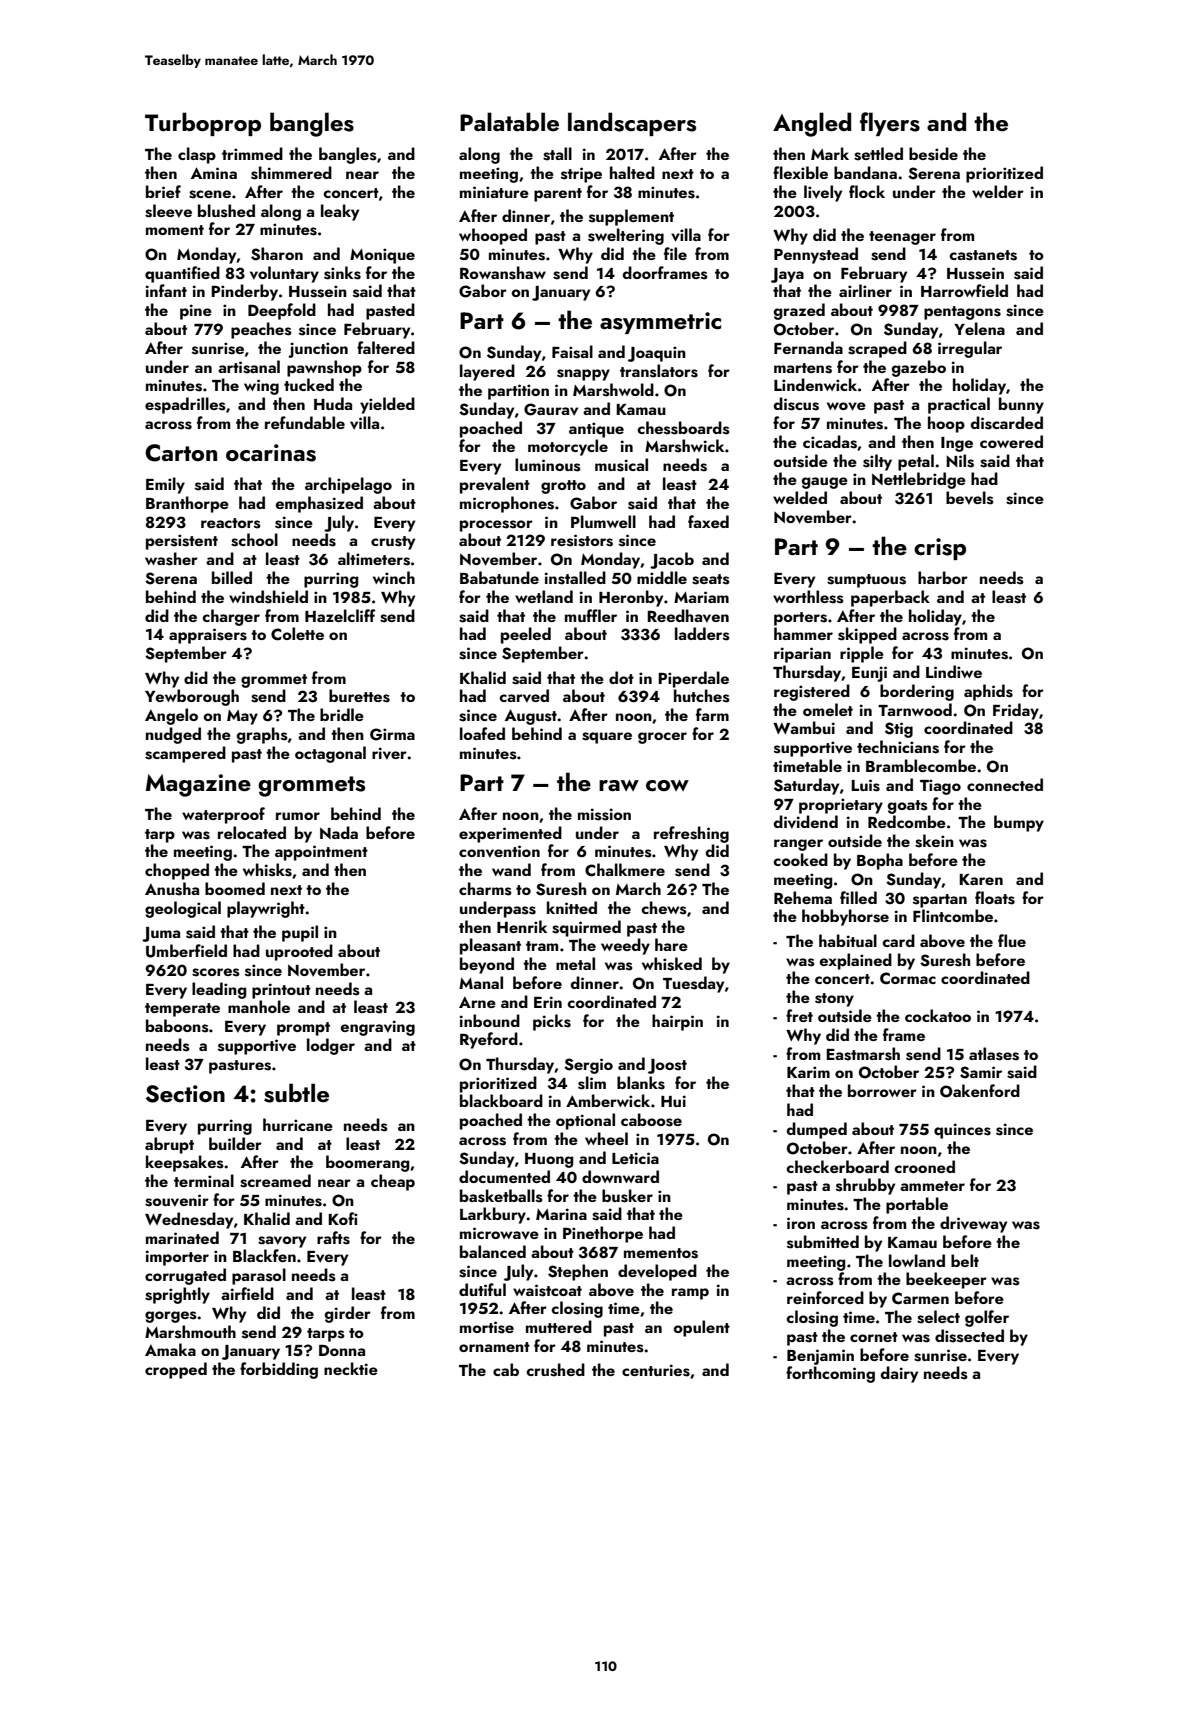 Image resolution: width=1189 pixels, height=1721 pixels. Describe the element at coordinates (964, 290) in the screenshot. I see `Harrowfield` at that location.
